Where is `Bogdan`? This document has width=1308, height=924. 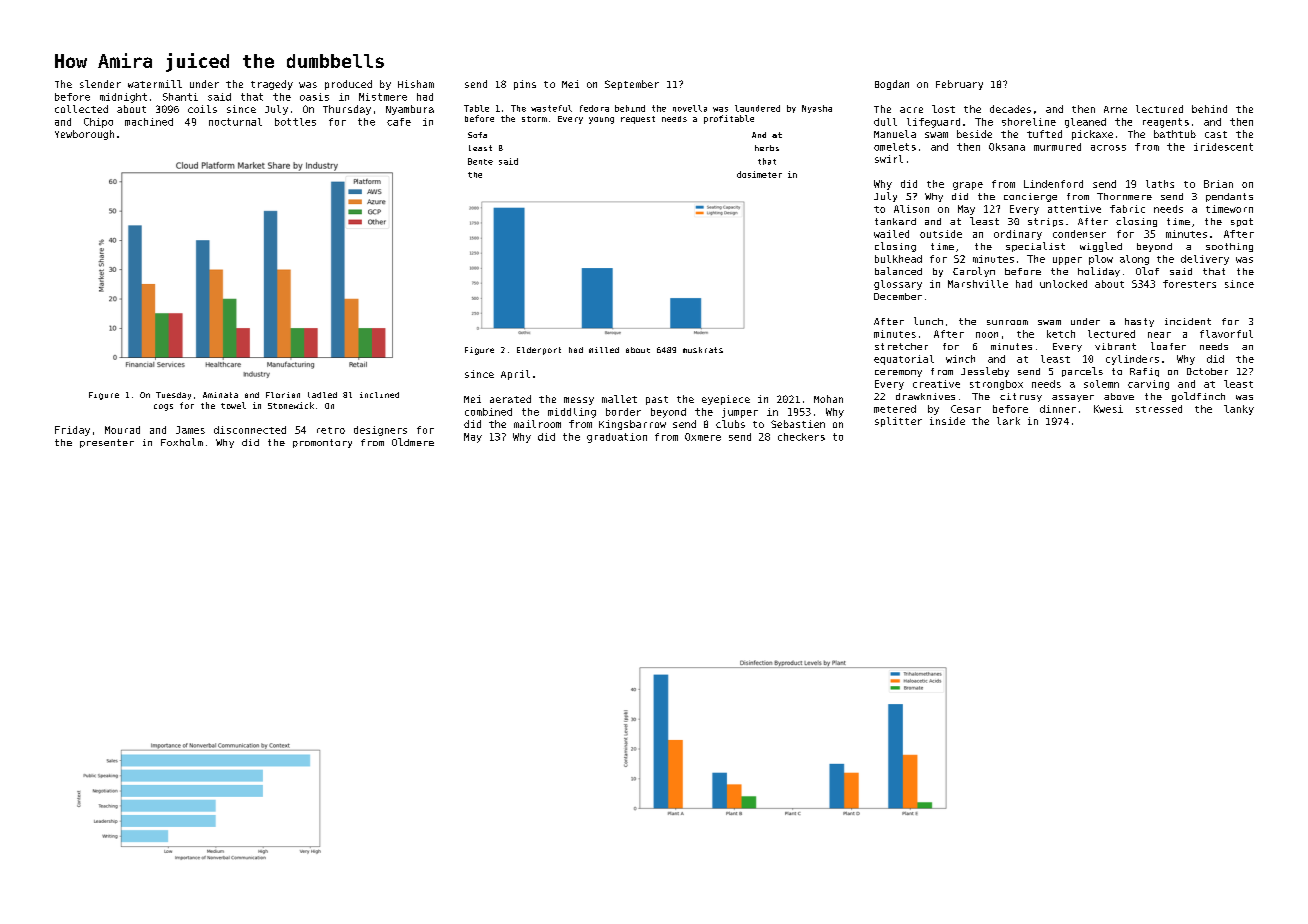
Bogdan is located at coordinates (892, 85).
